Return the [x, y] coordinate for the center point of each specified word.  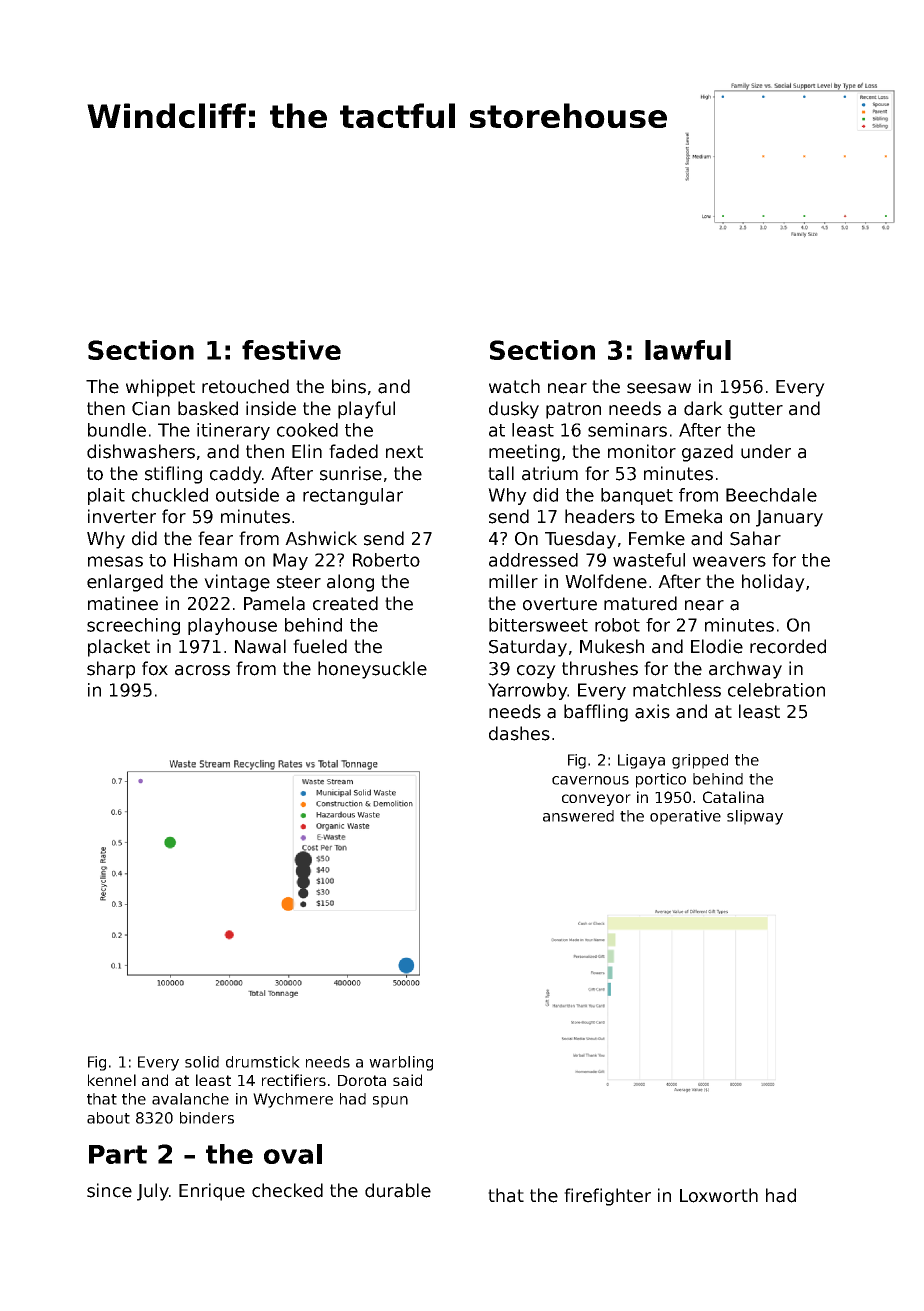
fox [155, 668]
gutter [756, 410]
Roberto [386, 560]
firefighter [607, 1197]
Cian [151, 408]
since [109, 1190]
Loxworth [719, 1195]
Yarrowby [527, 691]
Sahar [755, 538]
